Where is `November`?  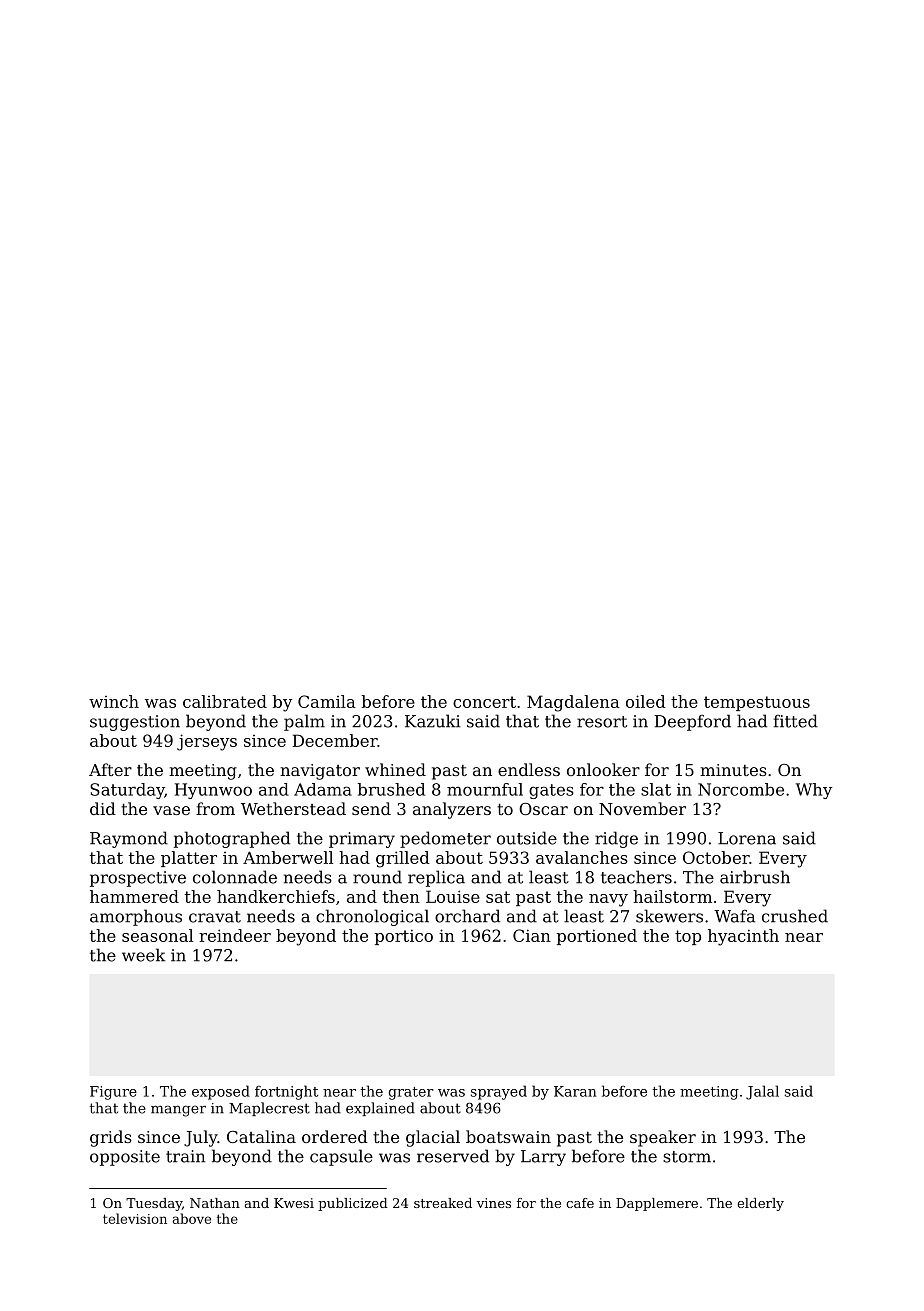 November is located at coordinates (642, 808).
